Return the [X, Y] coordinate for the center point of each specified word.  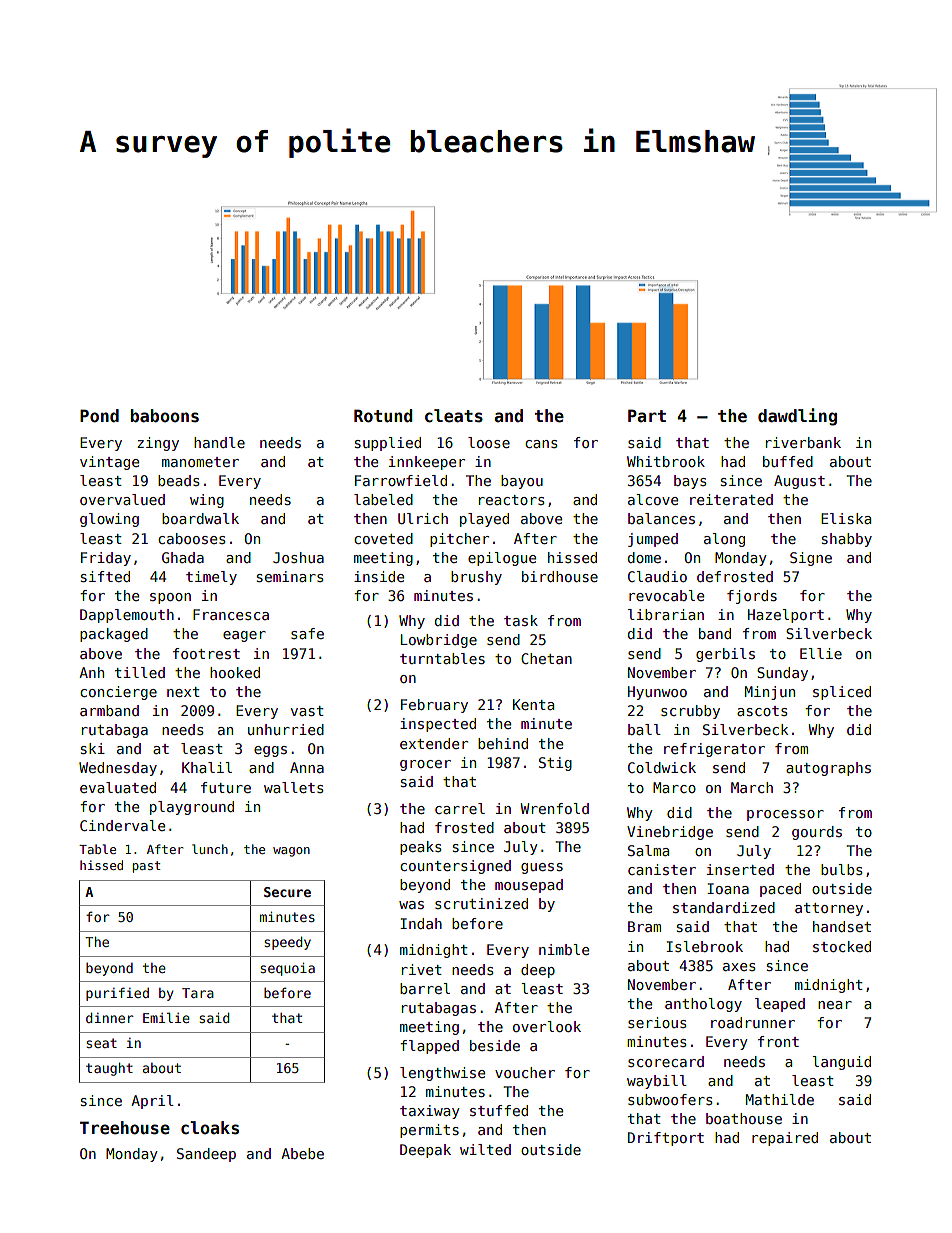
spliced [842, 693]
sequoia [287, 969]
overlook [547, 1026]
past [146, 867]
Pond [99, 416]
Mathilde [780, 1099]
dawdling [797, 417]
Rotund [383, 416]
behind [503, 743]
